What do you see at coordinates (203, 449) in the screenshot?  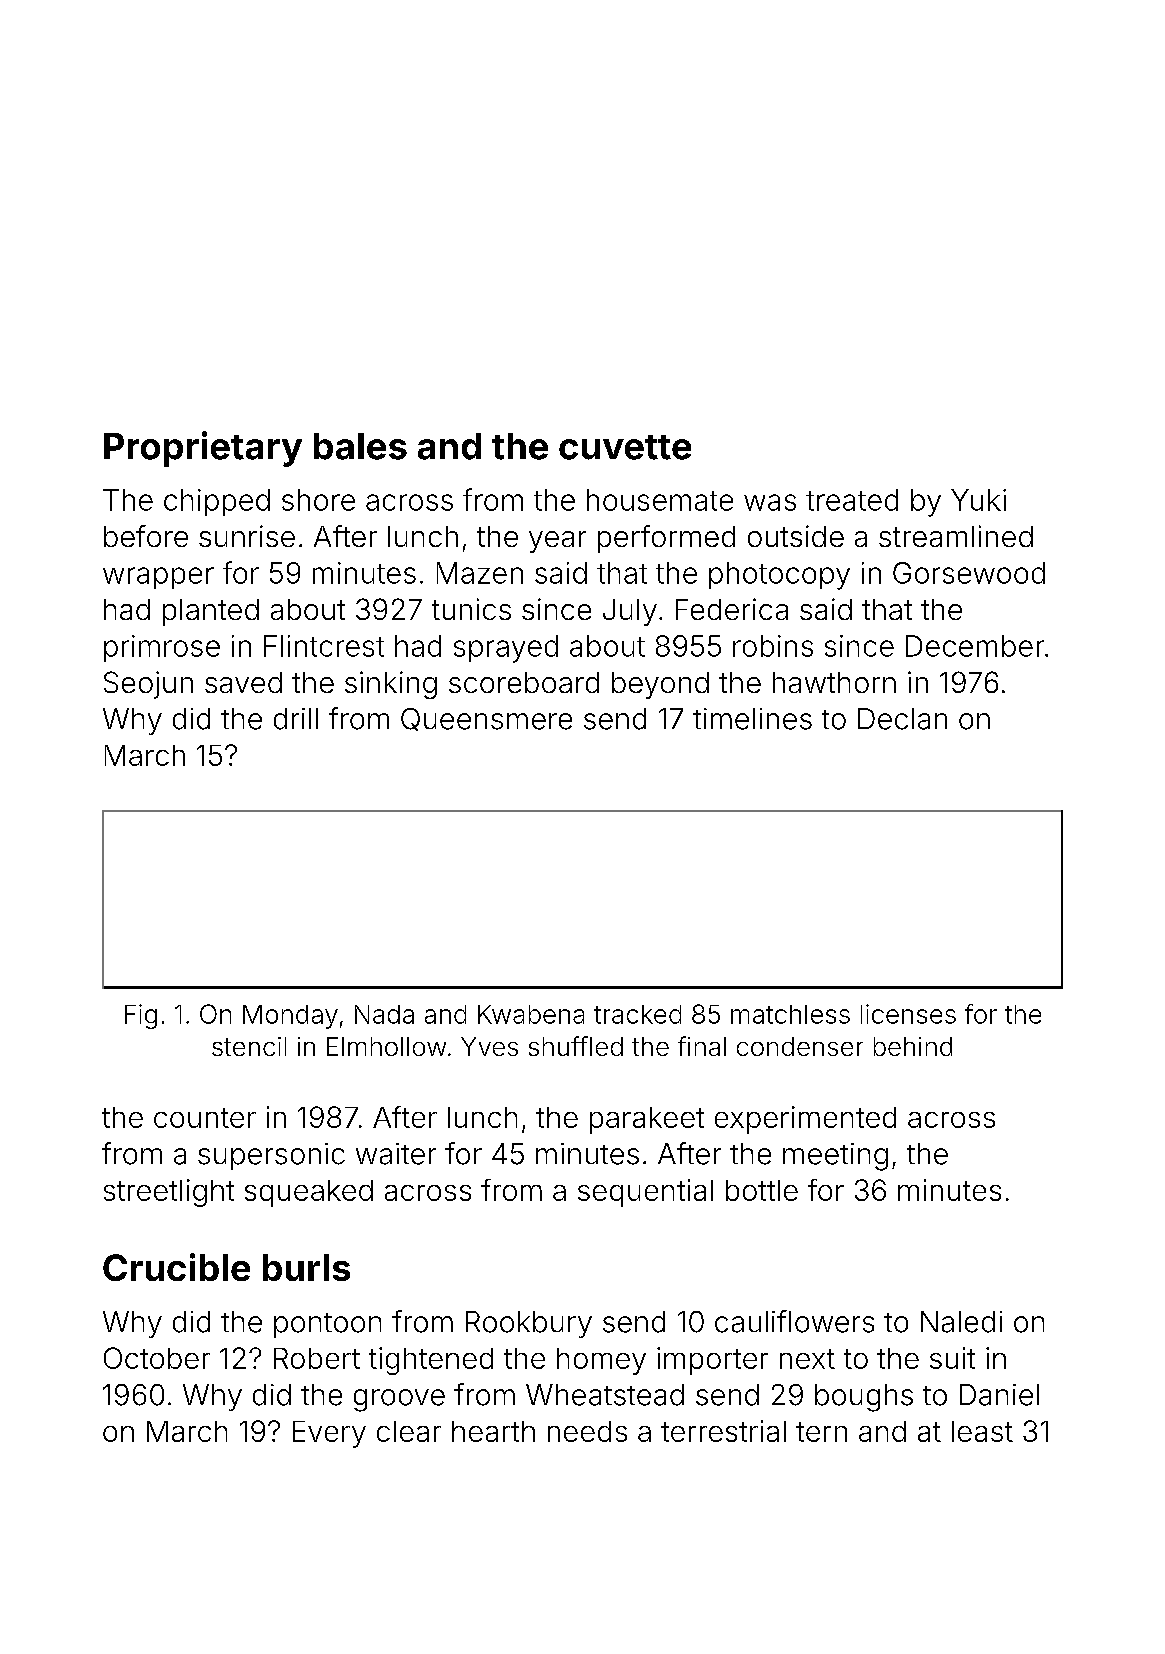 I see `Proprietary` at bounding box center [203, 449].
